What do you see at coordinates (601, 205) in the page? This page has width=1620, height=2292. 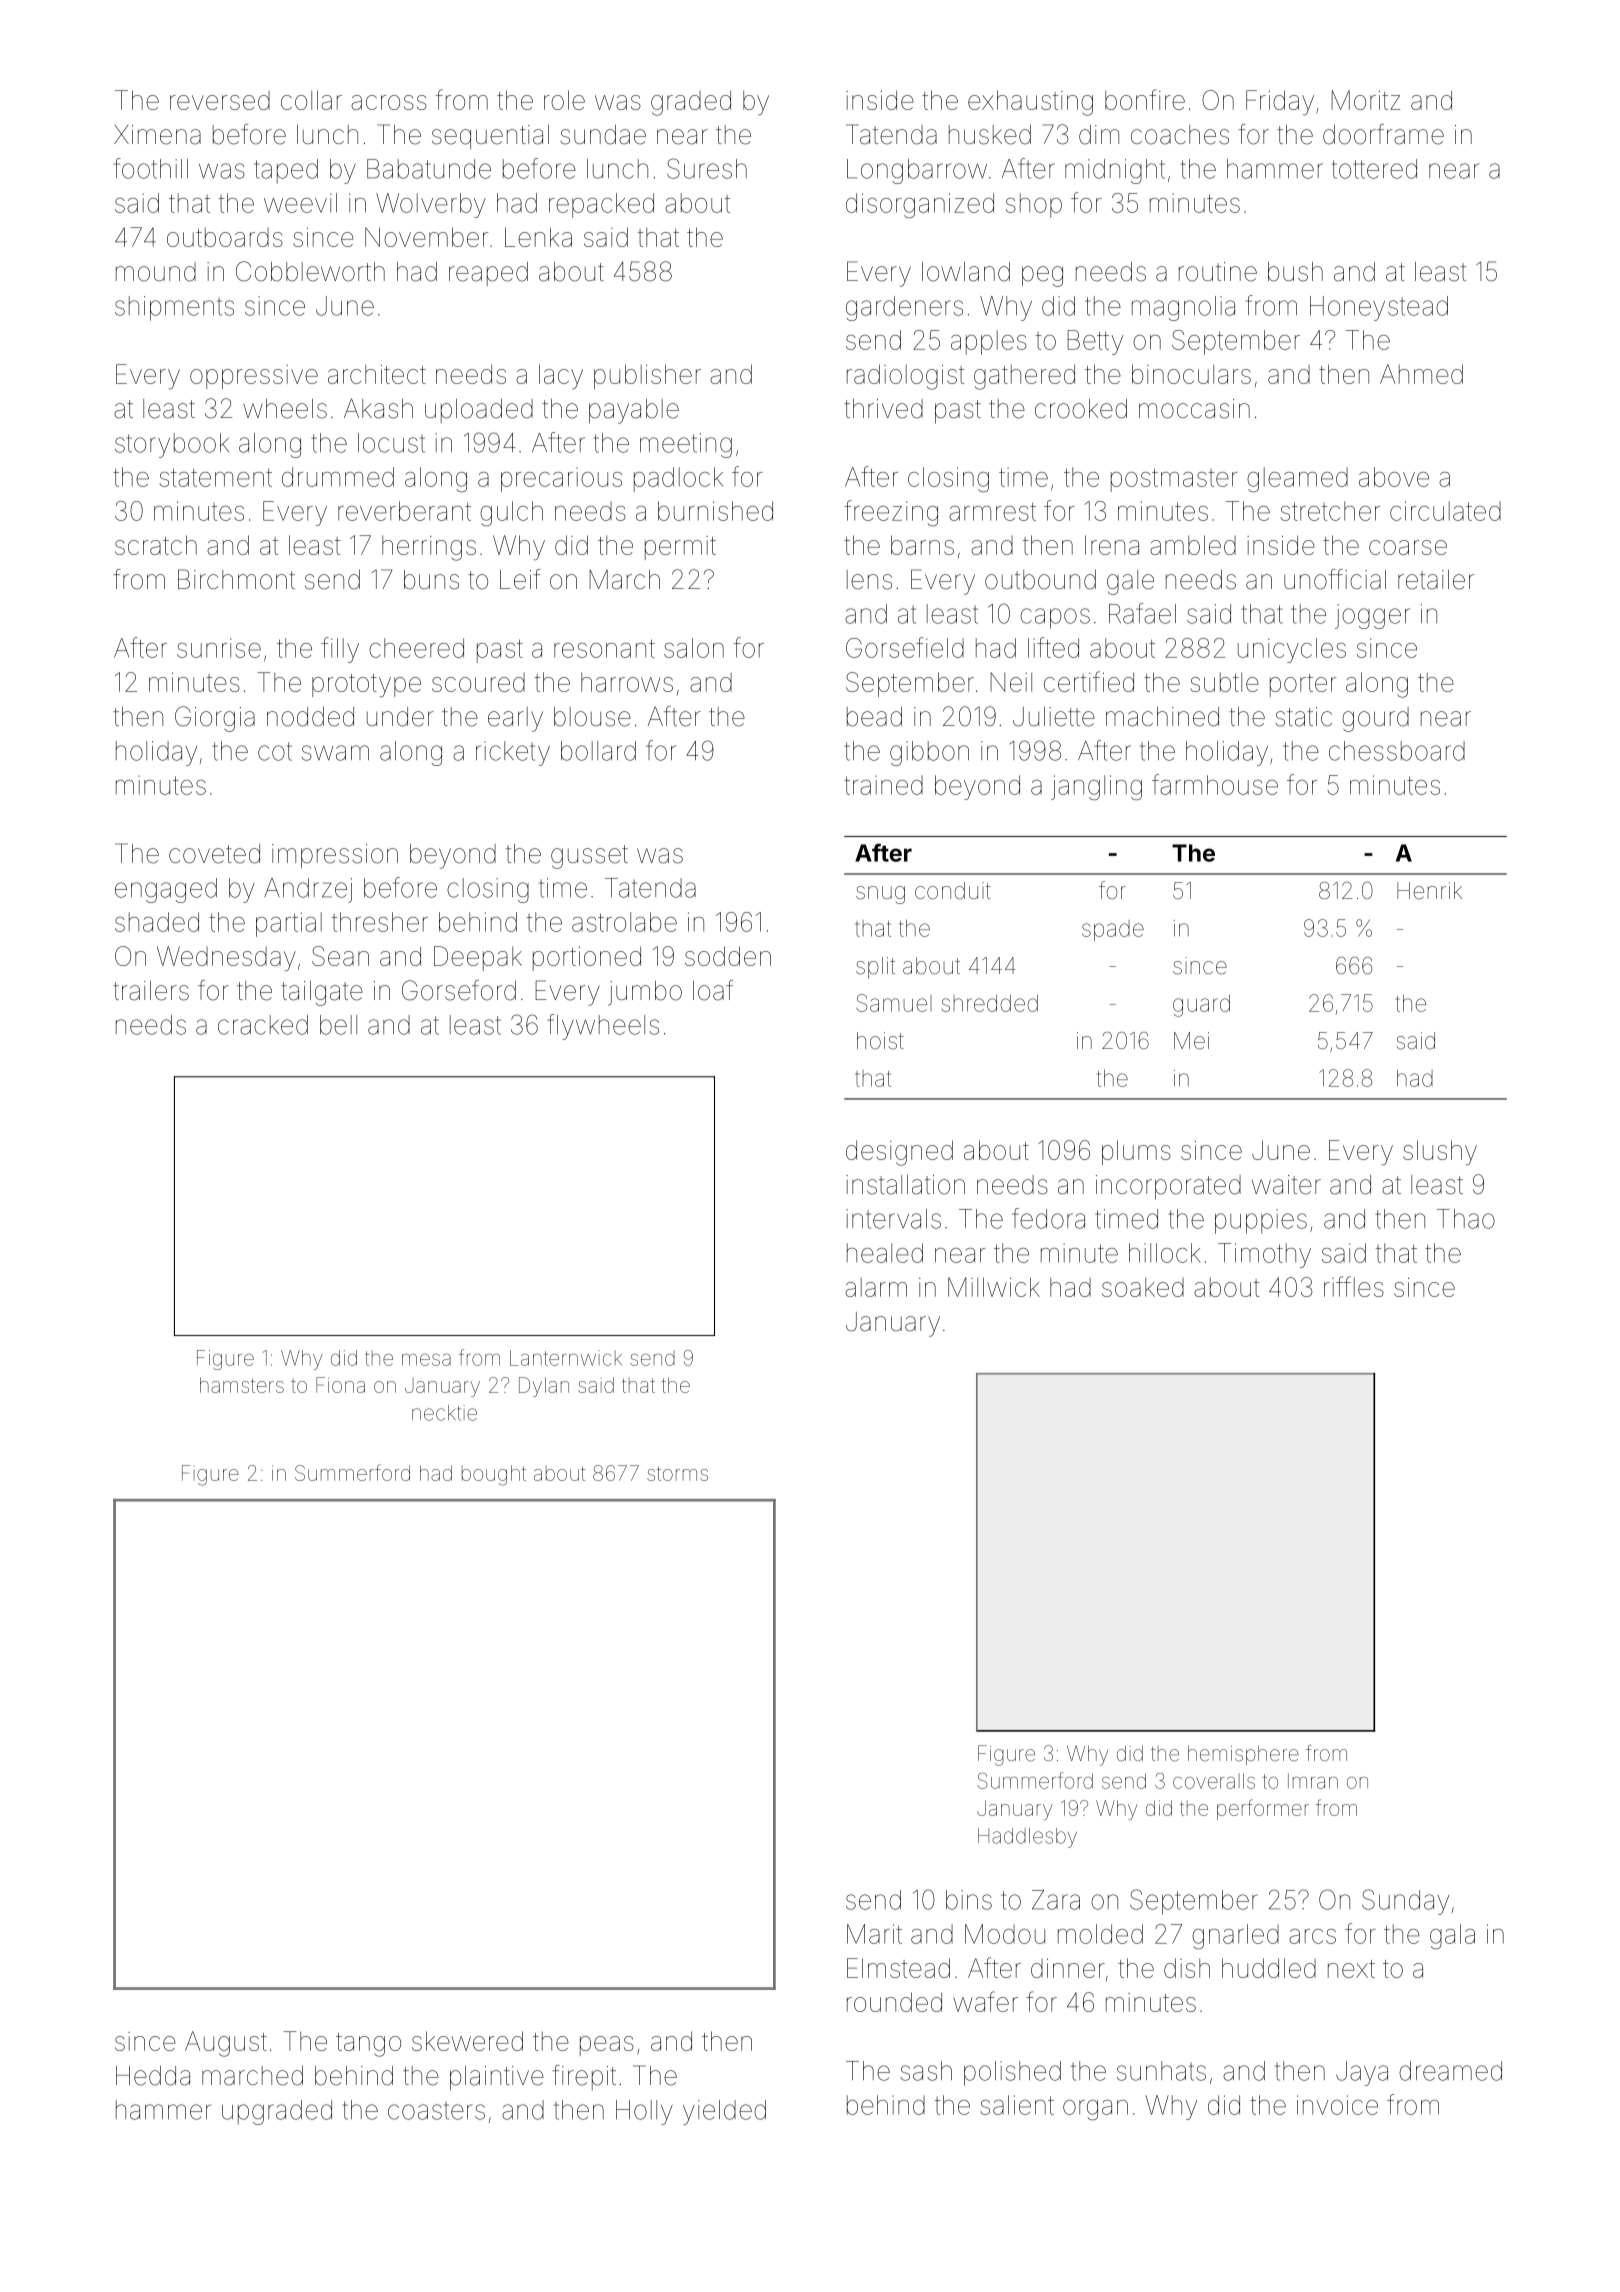 I see `repacked` at bounding box center [601, 205].
